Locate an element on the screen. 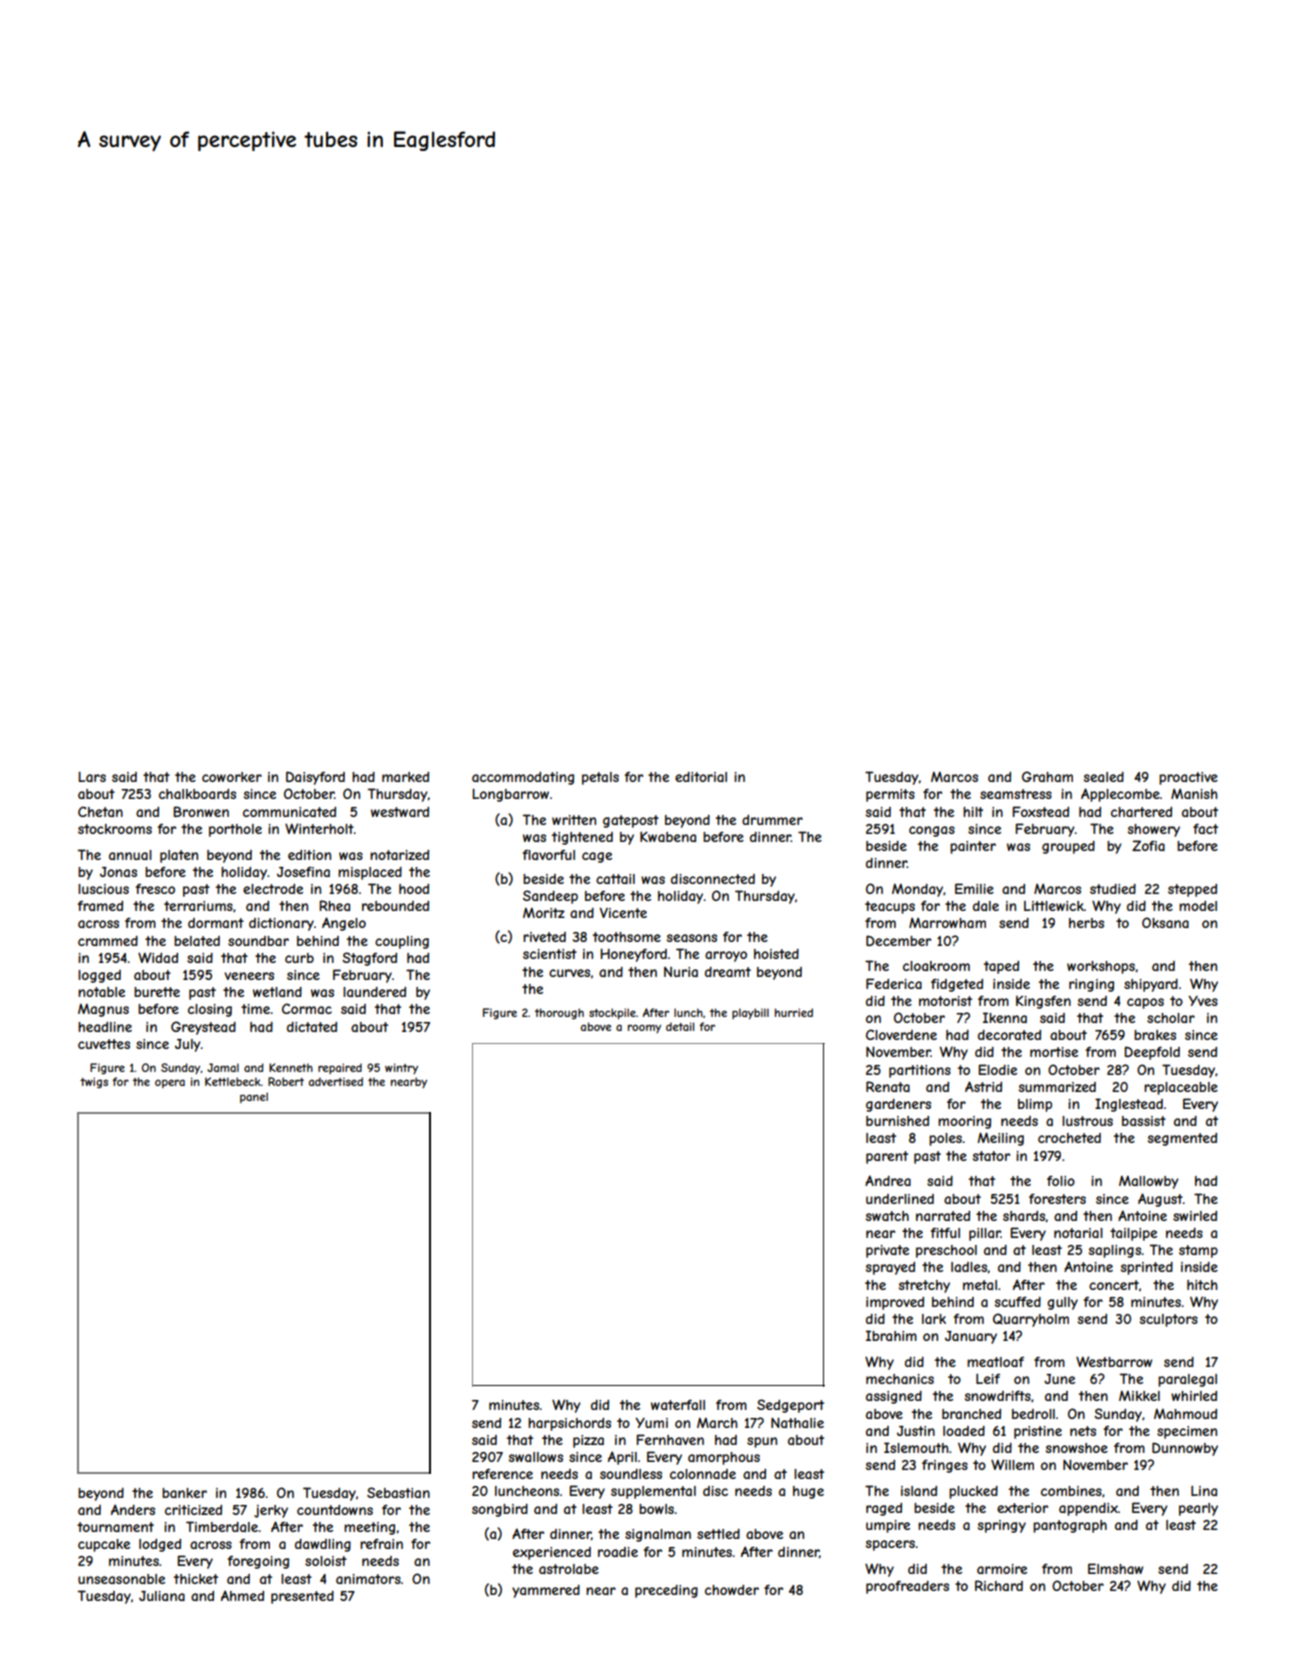 Image resolution: width=1296 pixels, height=1678 pixels. editorial is located at coordinates (701, 777).
